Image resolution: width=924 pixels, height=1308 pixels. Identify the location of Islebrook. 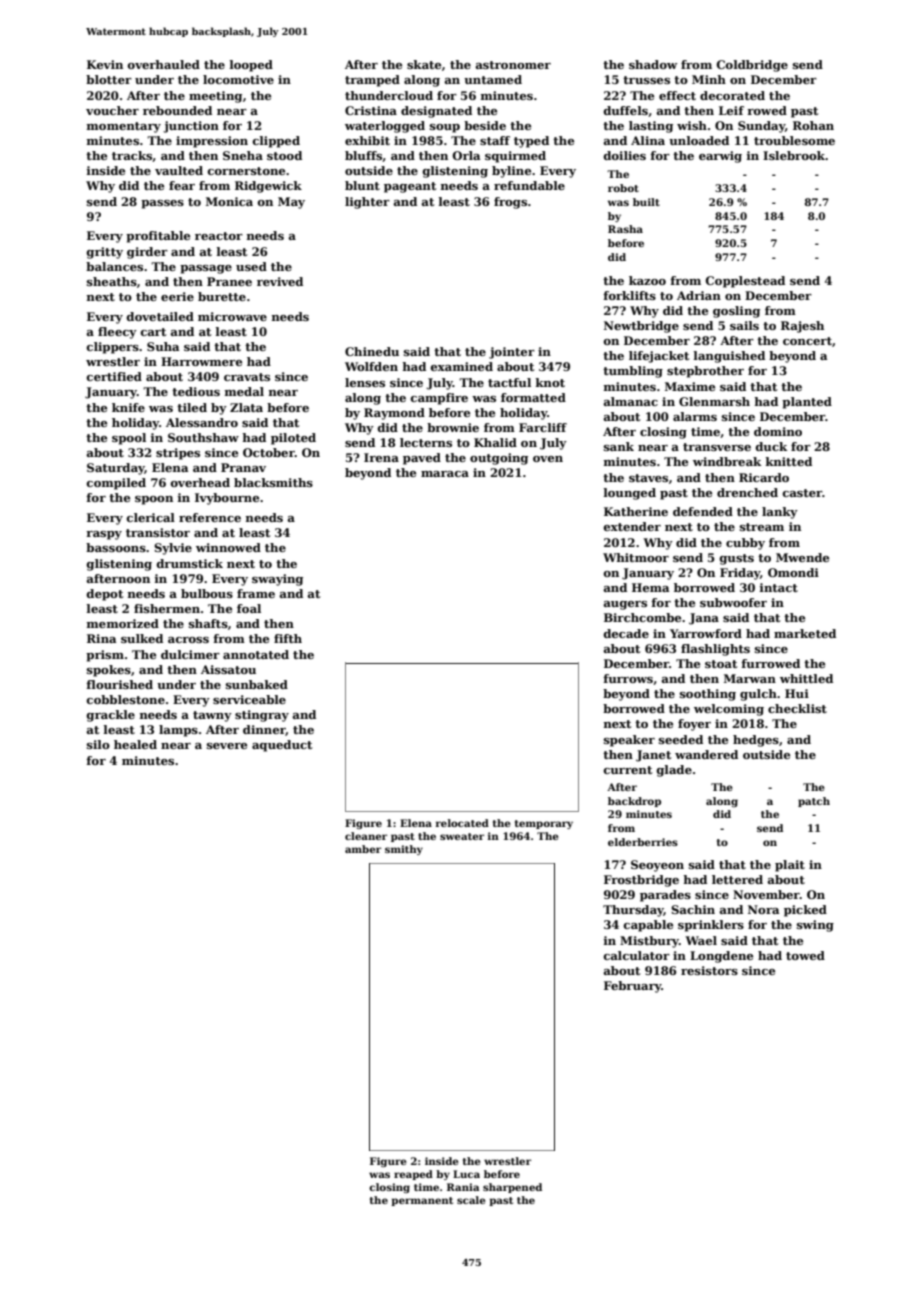
(794, 155).
